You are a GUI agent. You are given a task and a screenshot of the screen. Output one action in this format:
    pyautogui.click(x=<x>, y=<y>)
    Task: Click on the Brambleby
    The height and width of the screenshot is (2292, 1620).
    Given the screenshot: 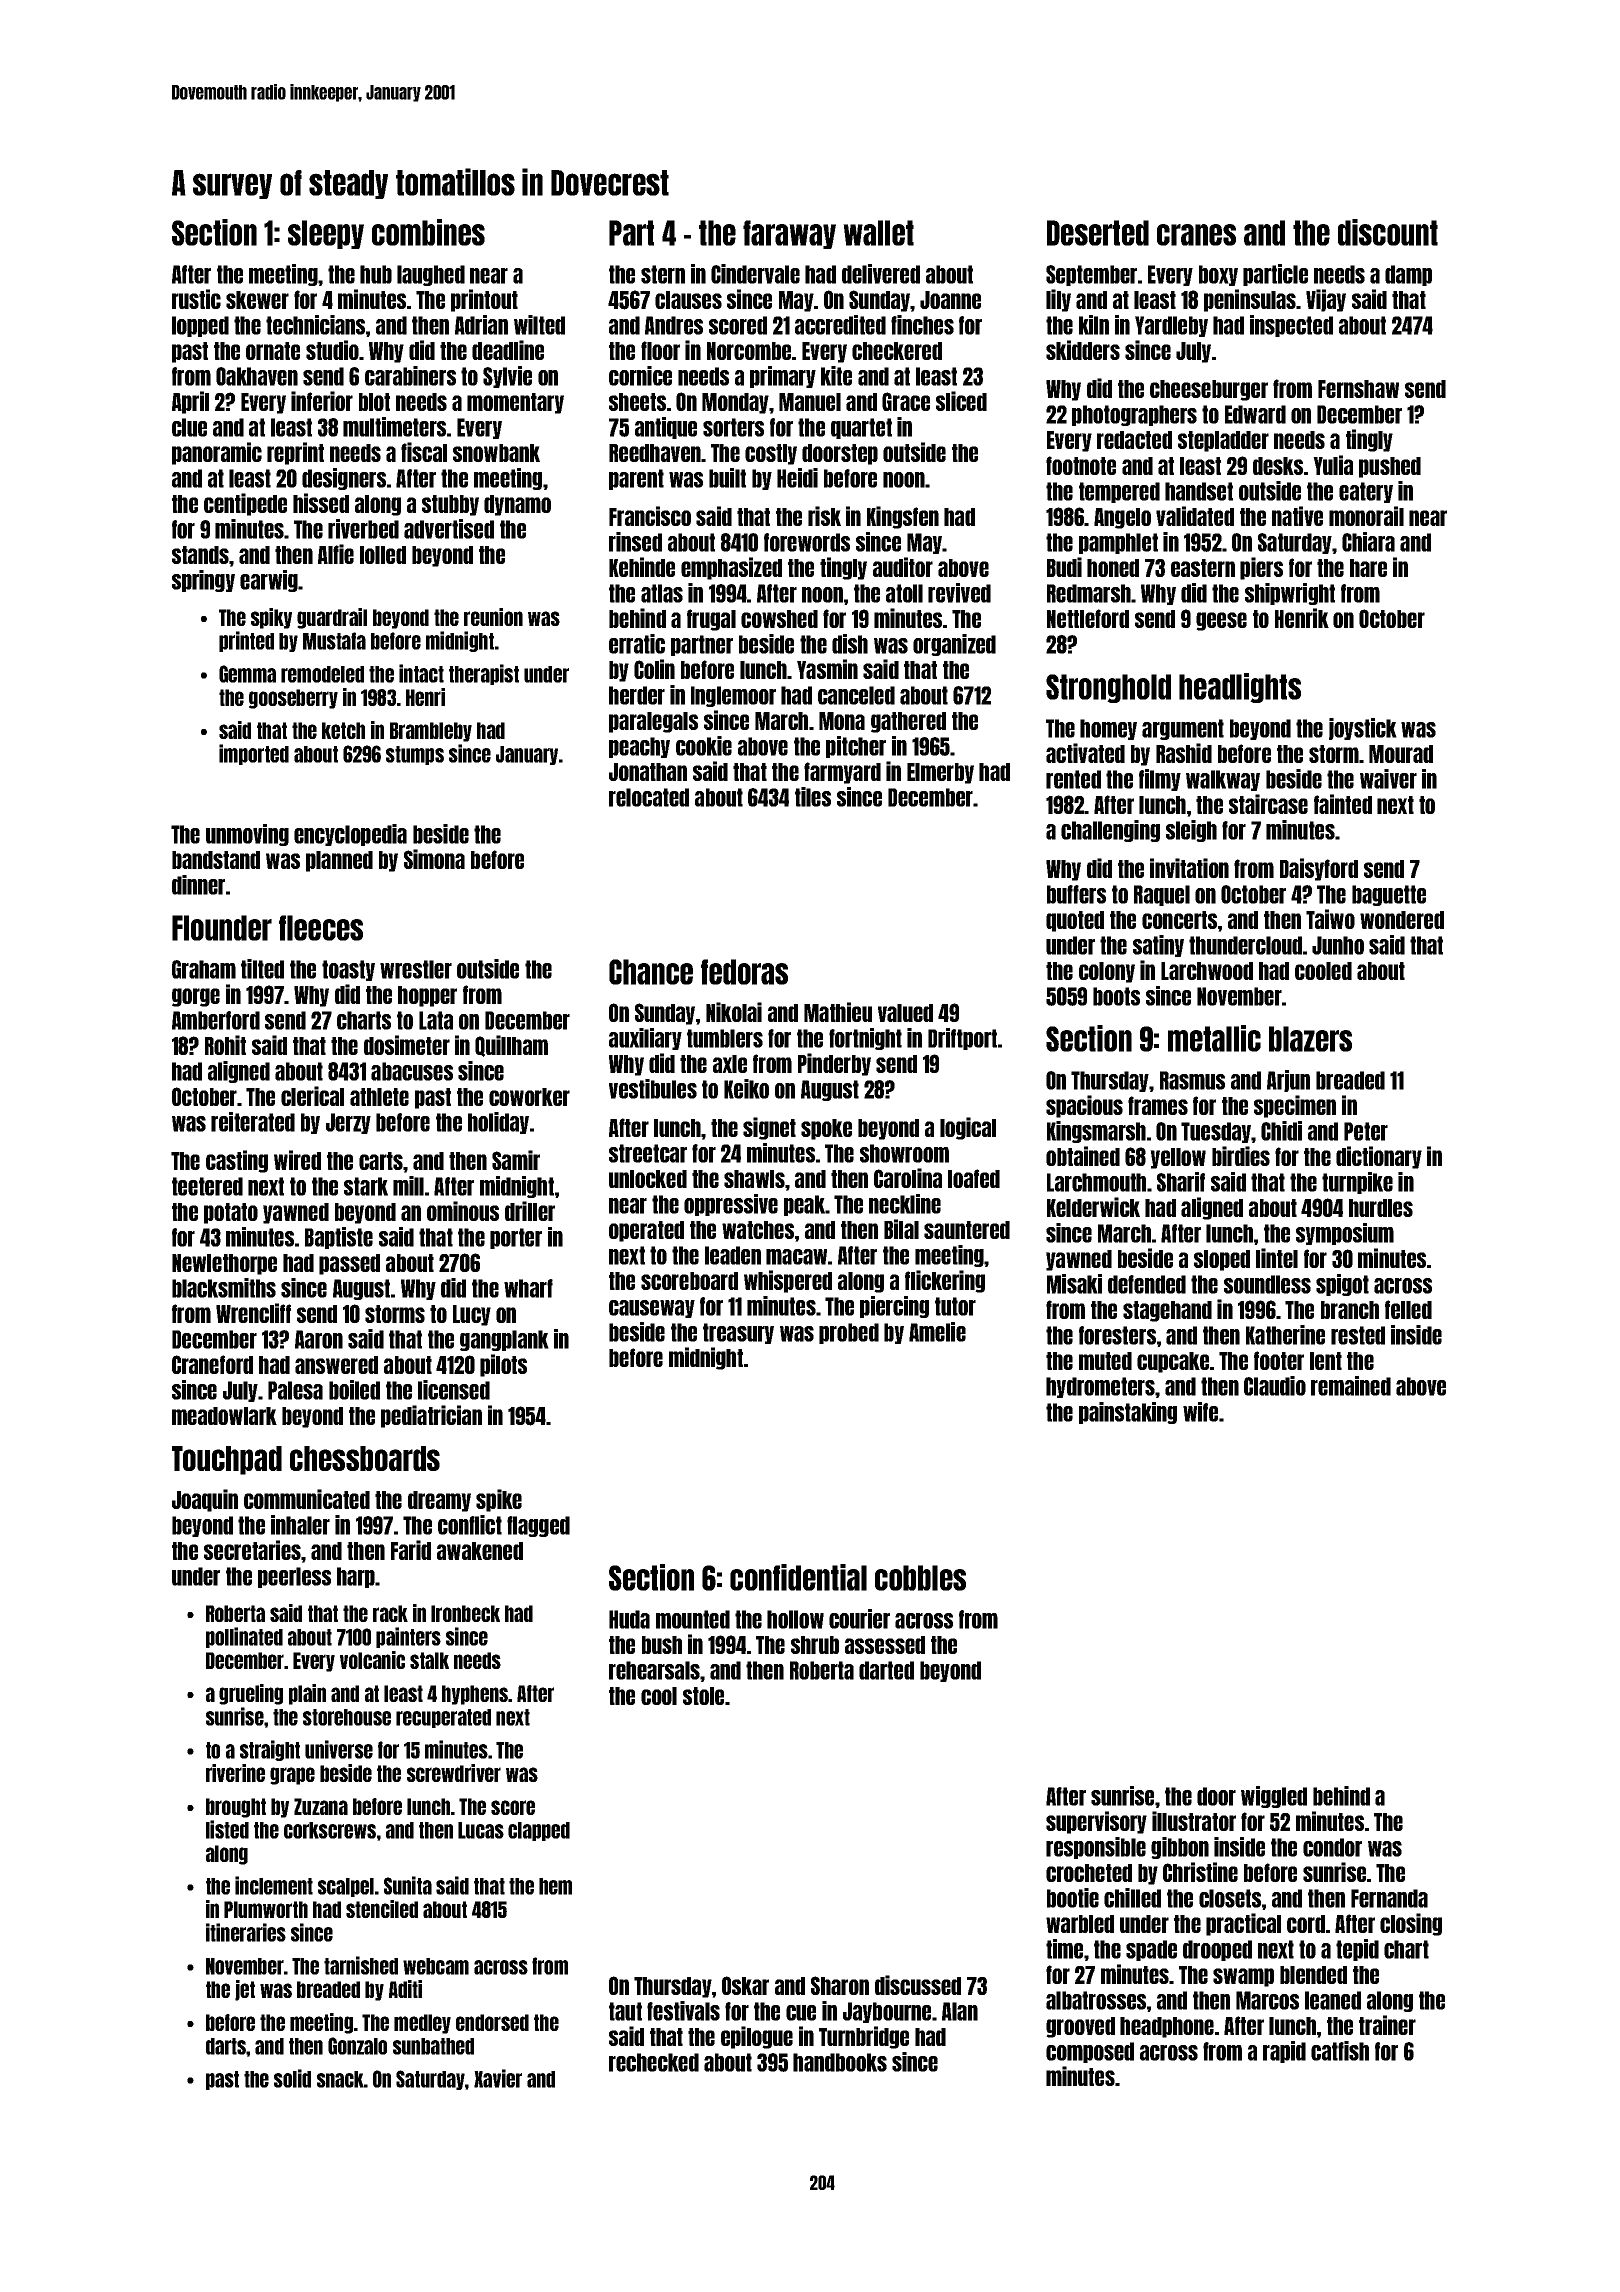 What is the action you would take?
    pyautogui.click(x=431, y=732)
